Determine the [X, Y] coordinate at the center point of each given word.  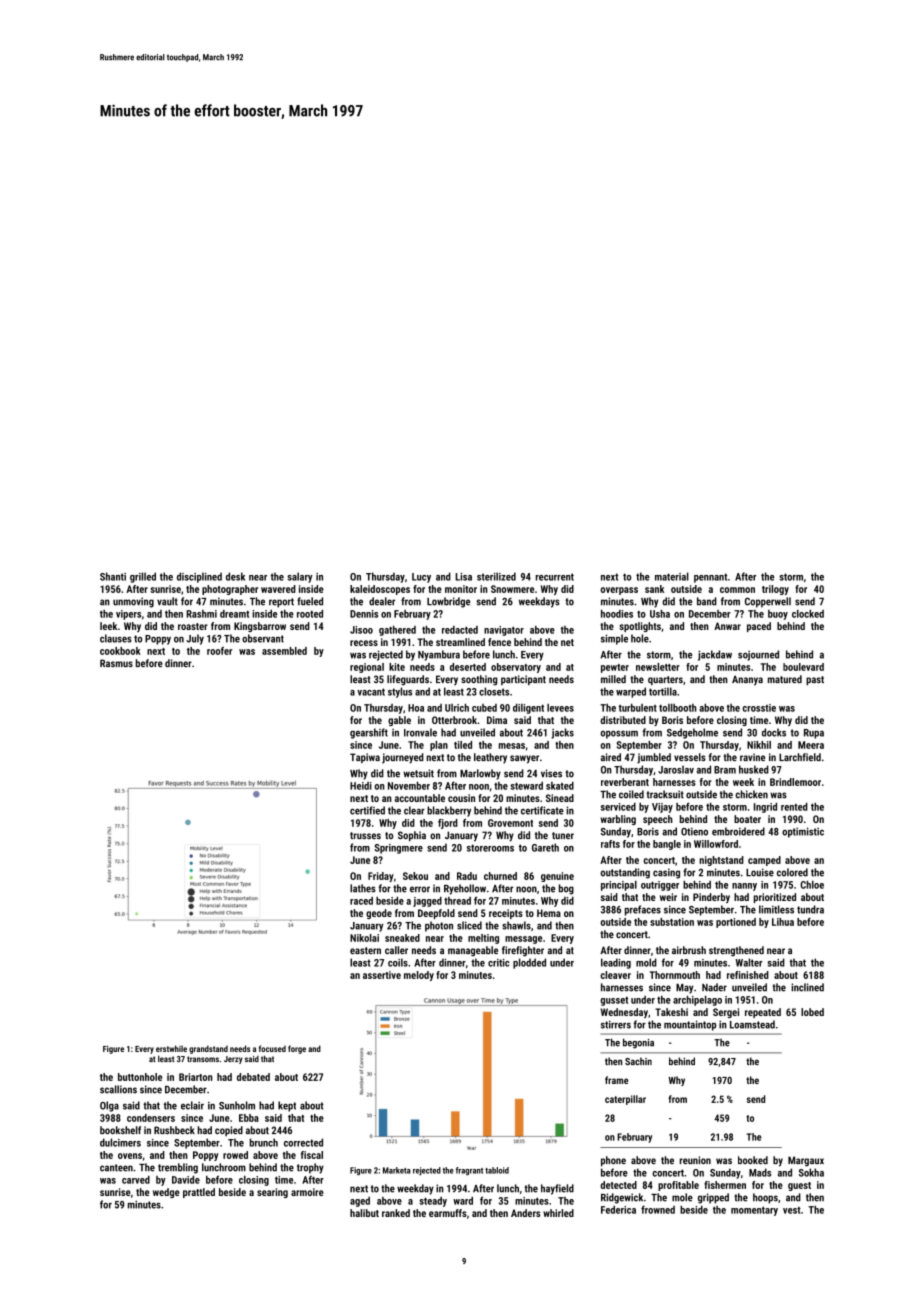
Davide [186, 1180]
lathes [363, 888]
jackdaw [715, 655]
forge [297, 1049]
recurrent [555, 577]
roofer [219, 651]
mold [646, 962]
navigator [504, 631]
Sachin [638, 1061]
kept [287, 1106]
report [281, 603]
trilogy [775, 590]
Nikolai [364, 938]
